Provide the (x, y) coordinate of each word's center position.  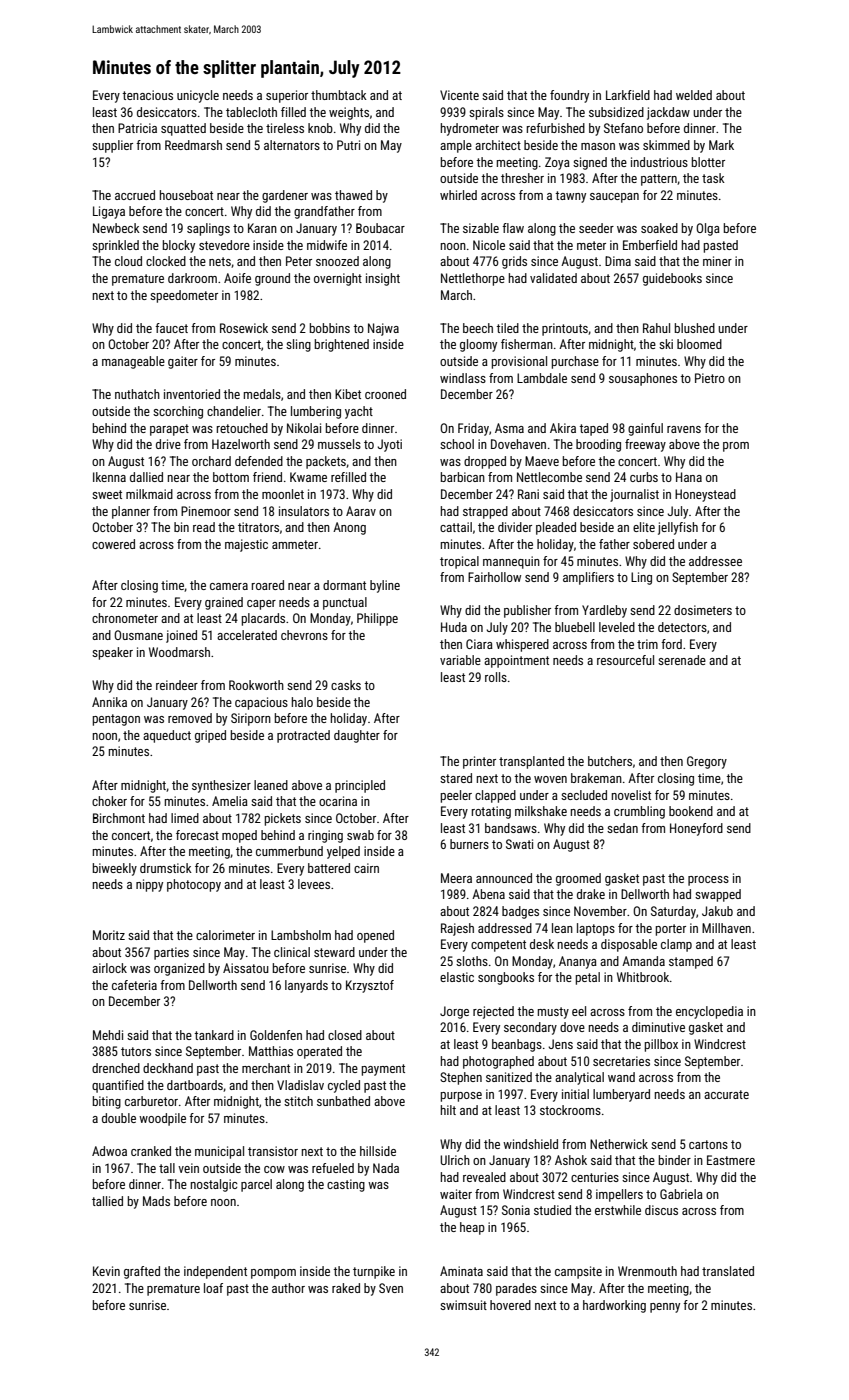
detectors (682, 627)
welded (694, 95)
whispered (522, 645)
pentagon (116, 720)
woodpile (162, 1119)
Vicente (459, 95)
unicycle (198, 96)
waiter (456, 1194)
